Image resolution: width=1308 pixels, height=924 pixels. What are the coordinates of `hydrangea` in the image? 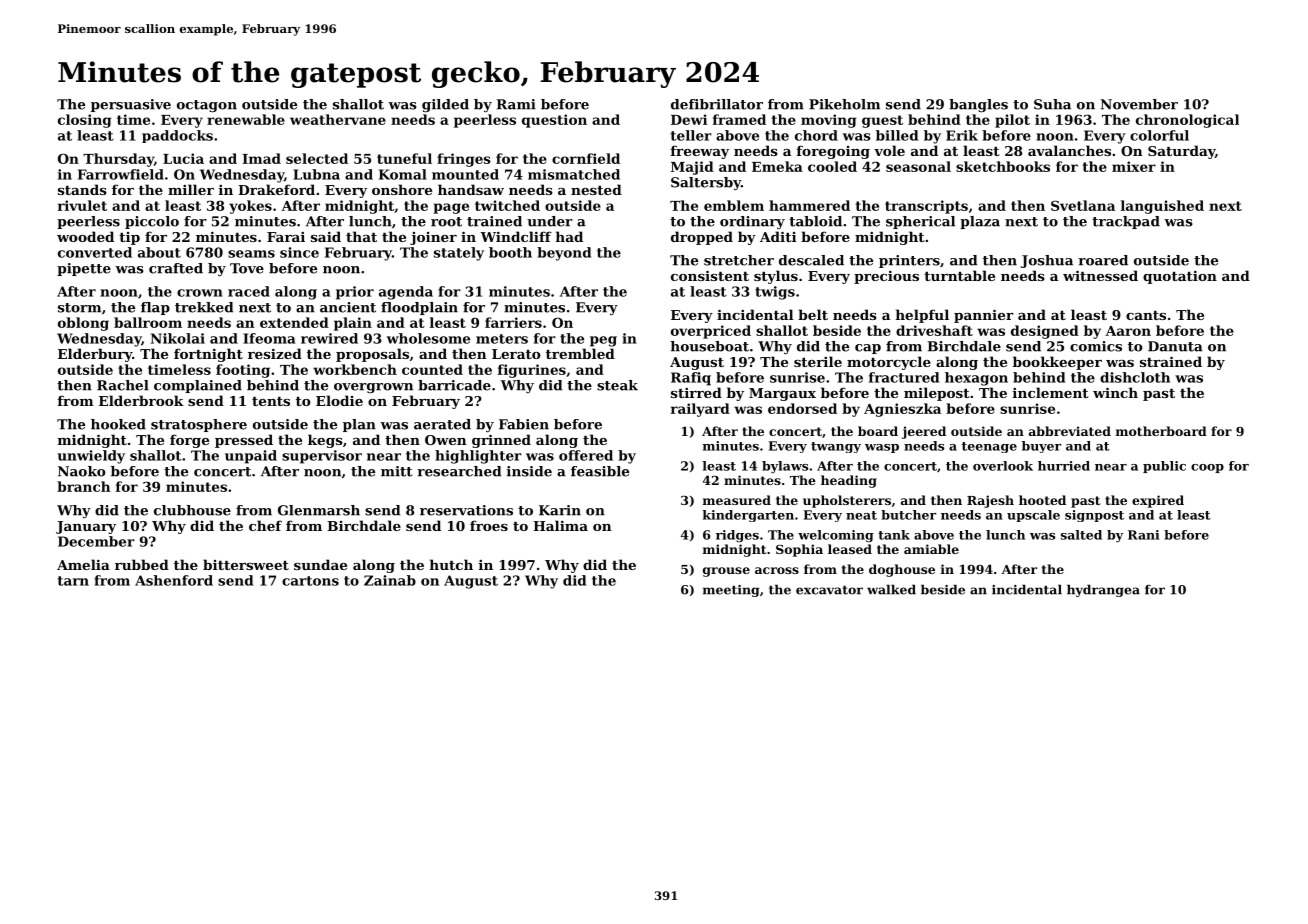 It's located at (1103, 590).
